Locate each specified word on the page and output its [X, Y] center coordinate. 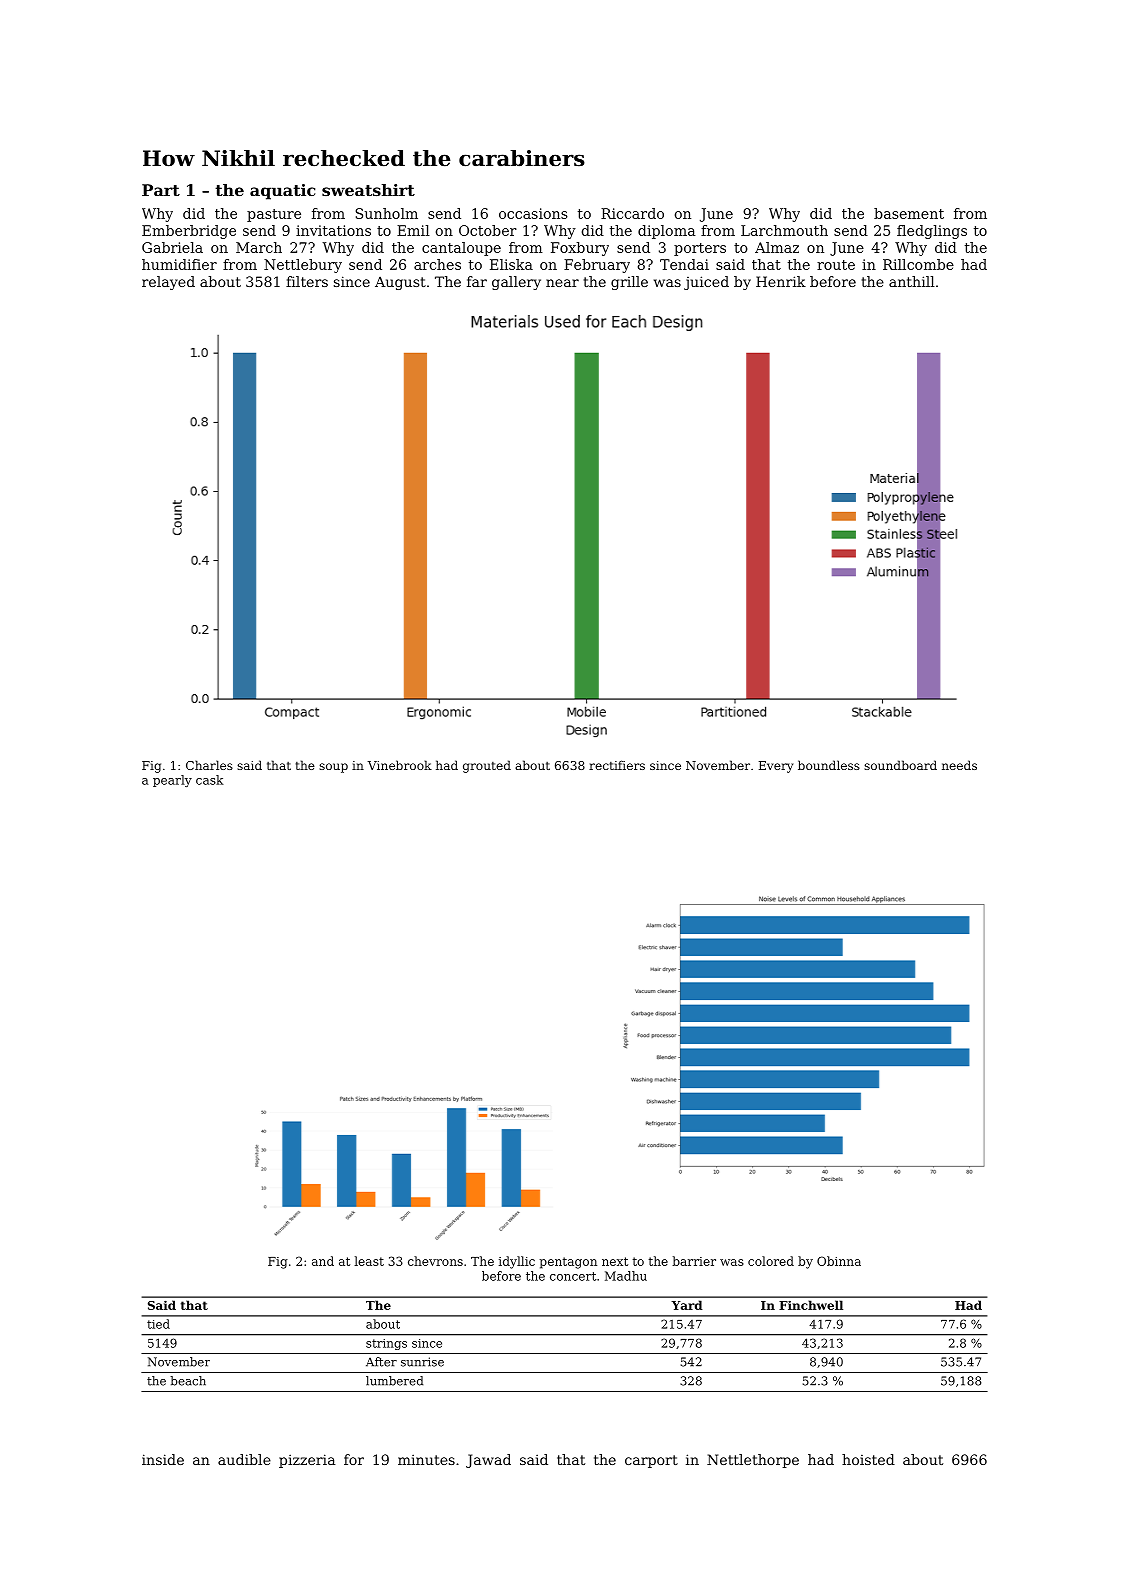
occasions [533, 213]
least [369, 1261]
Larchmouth [784, 230]
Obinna [839, 1261]
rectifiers [617, 765]
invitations [333, 230]
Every [776, 767]
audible [244, 1459]
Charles [209, 765]
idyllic [517, 1262]
